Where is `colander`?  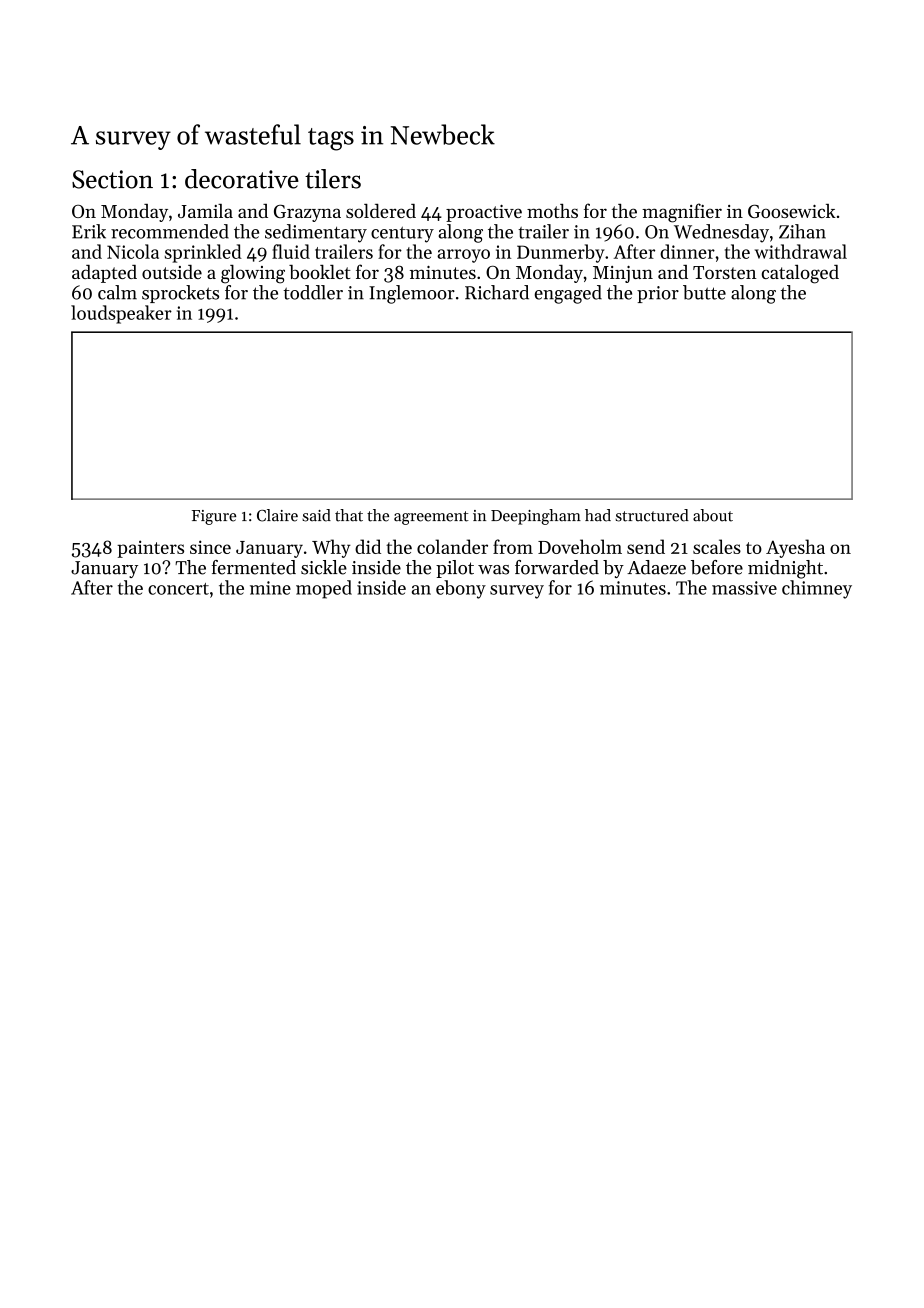
colander is located at coordinates (452, 546).
